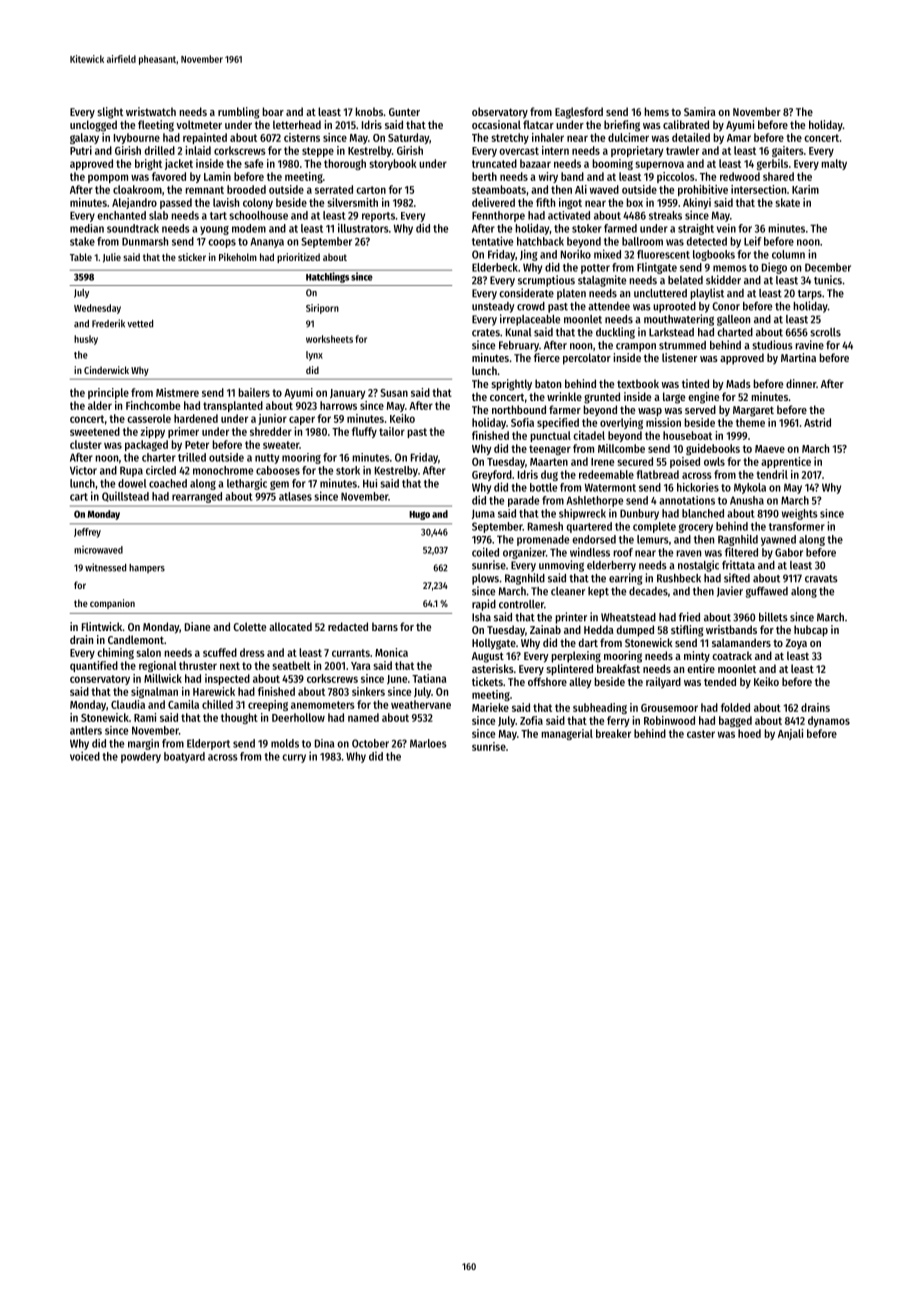  I want to click on Margaret, so click(753, 411).
